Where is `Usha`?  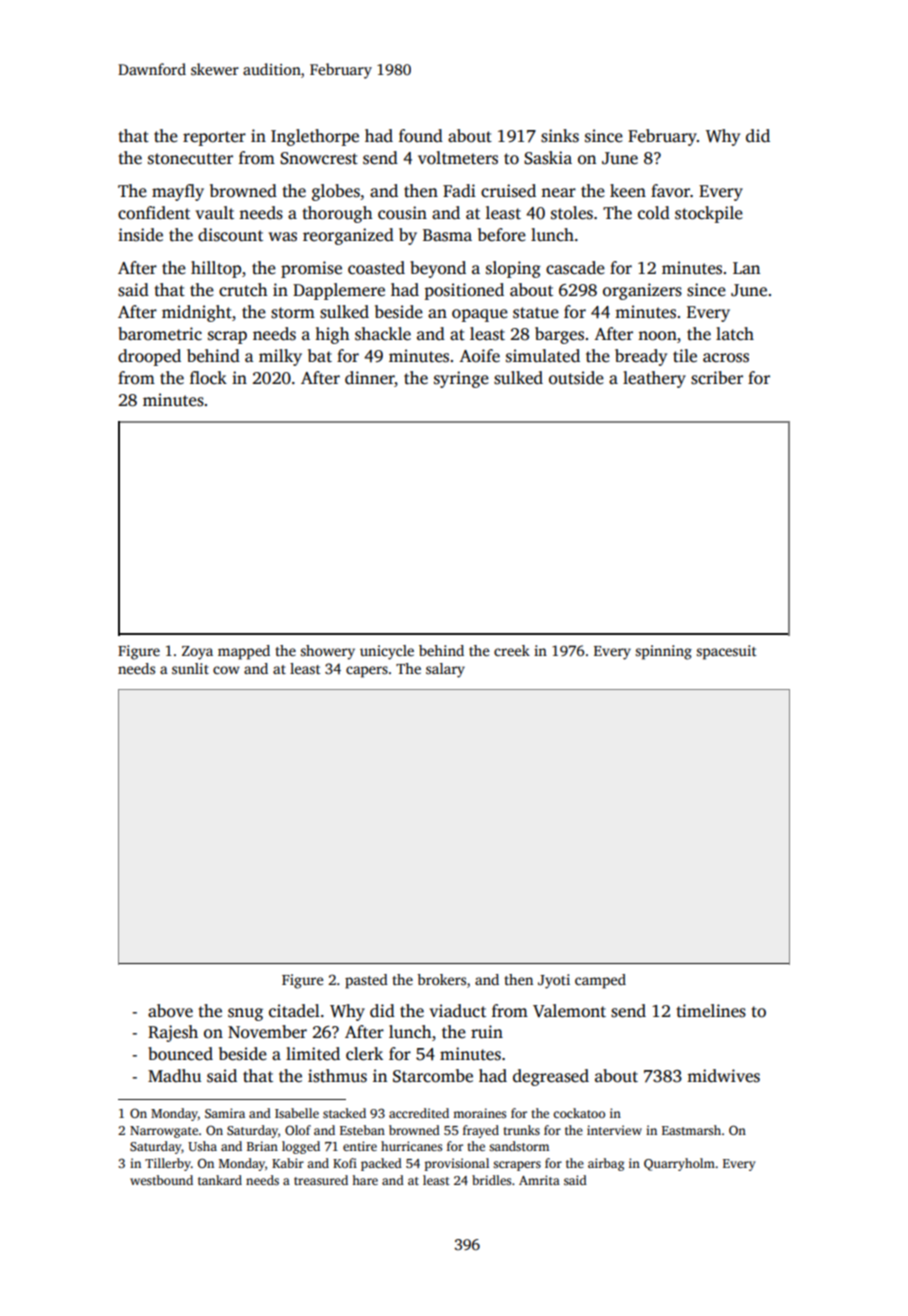 Usha is located at coordinates (202, 1146).
